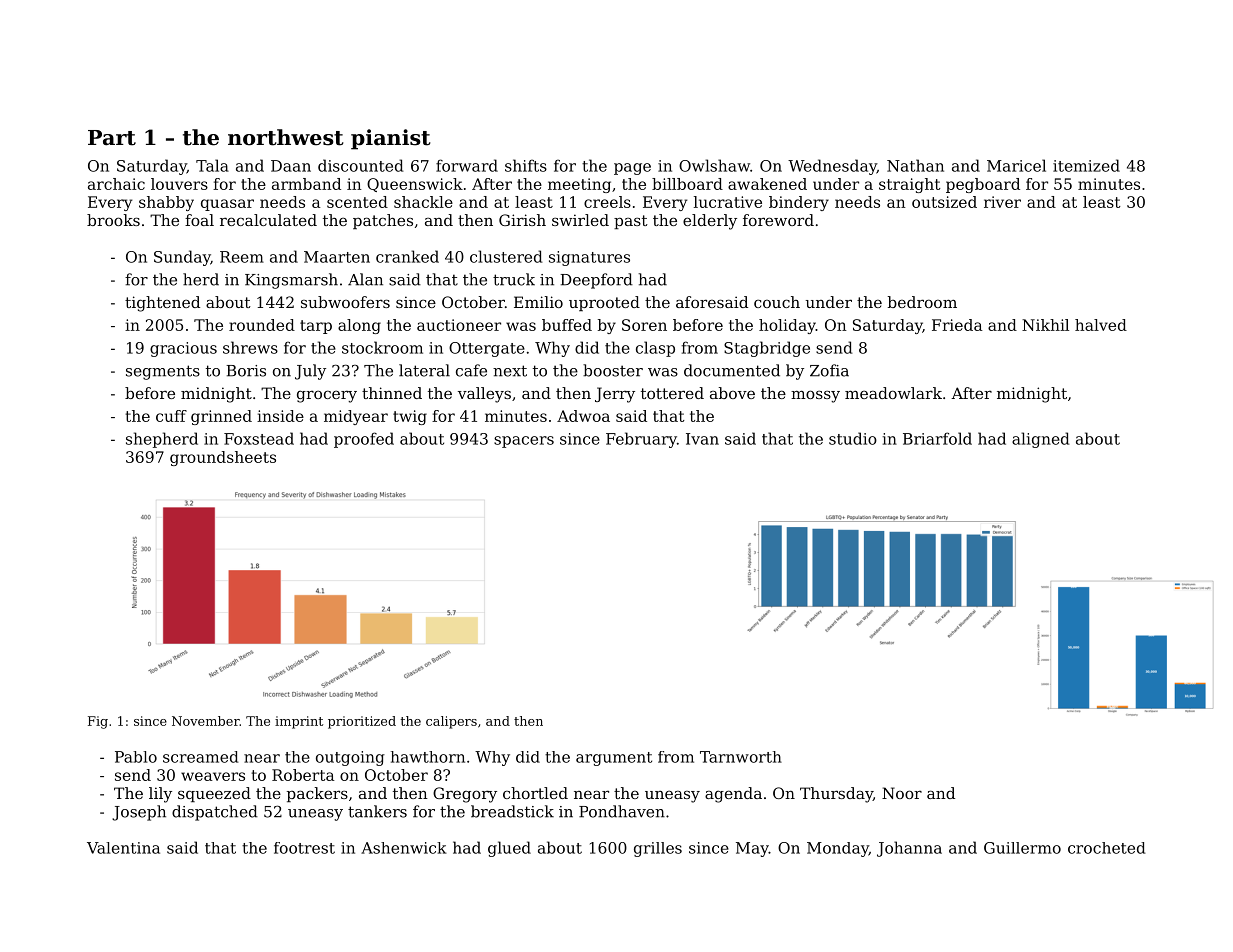 The image size is (1233, 952). I want to click on Owlshaw, so click(714, 165).
